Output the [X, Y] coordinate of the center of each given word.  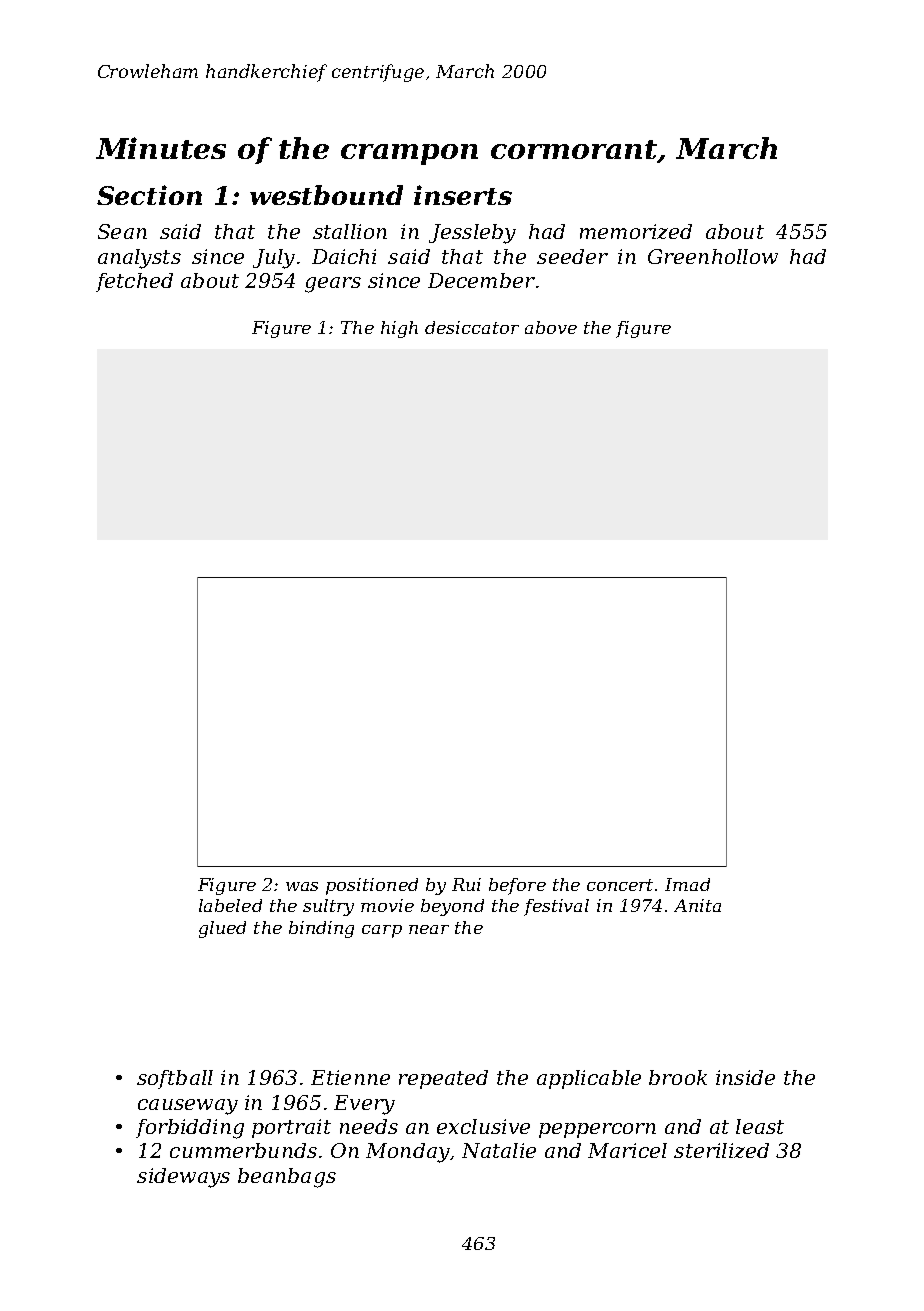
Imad [687, 884]
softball [175, 1079]
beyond [452, 907]
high [399, 329]
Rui [466, 884]
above [551, 327]
